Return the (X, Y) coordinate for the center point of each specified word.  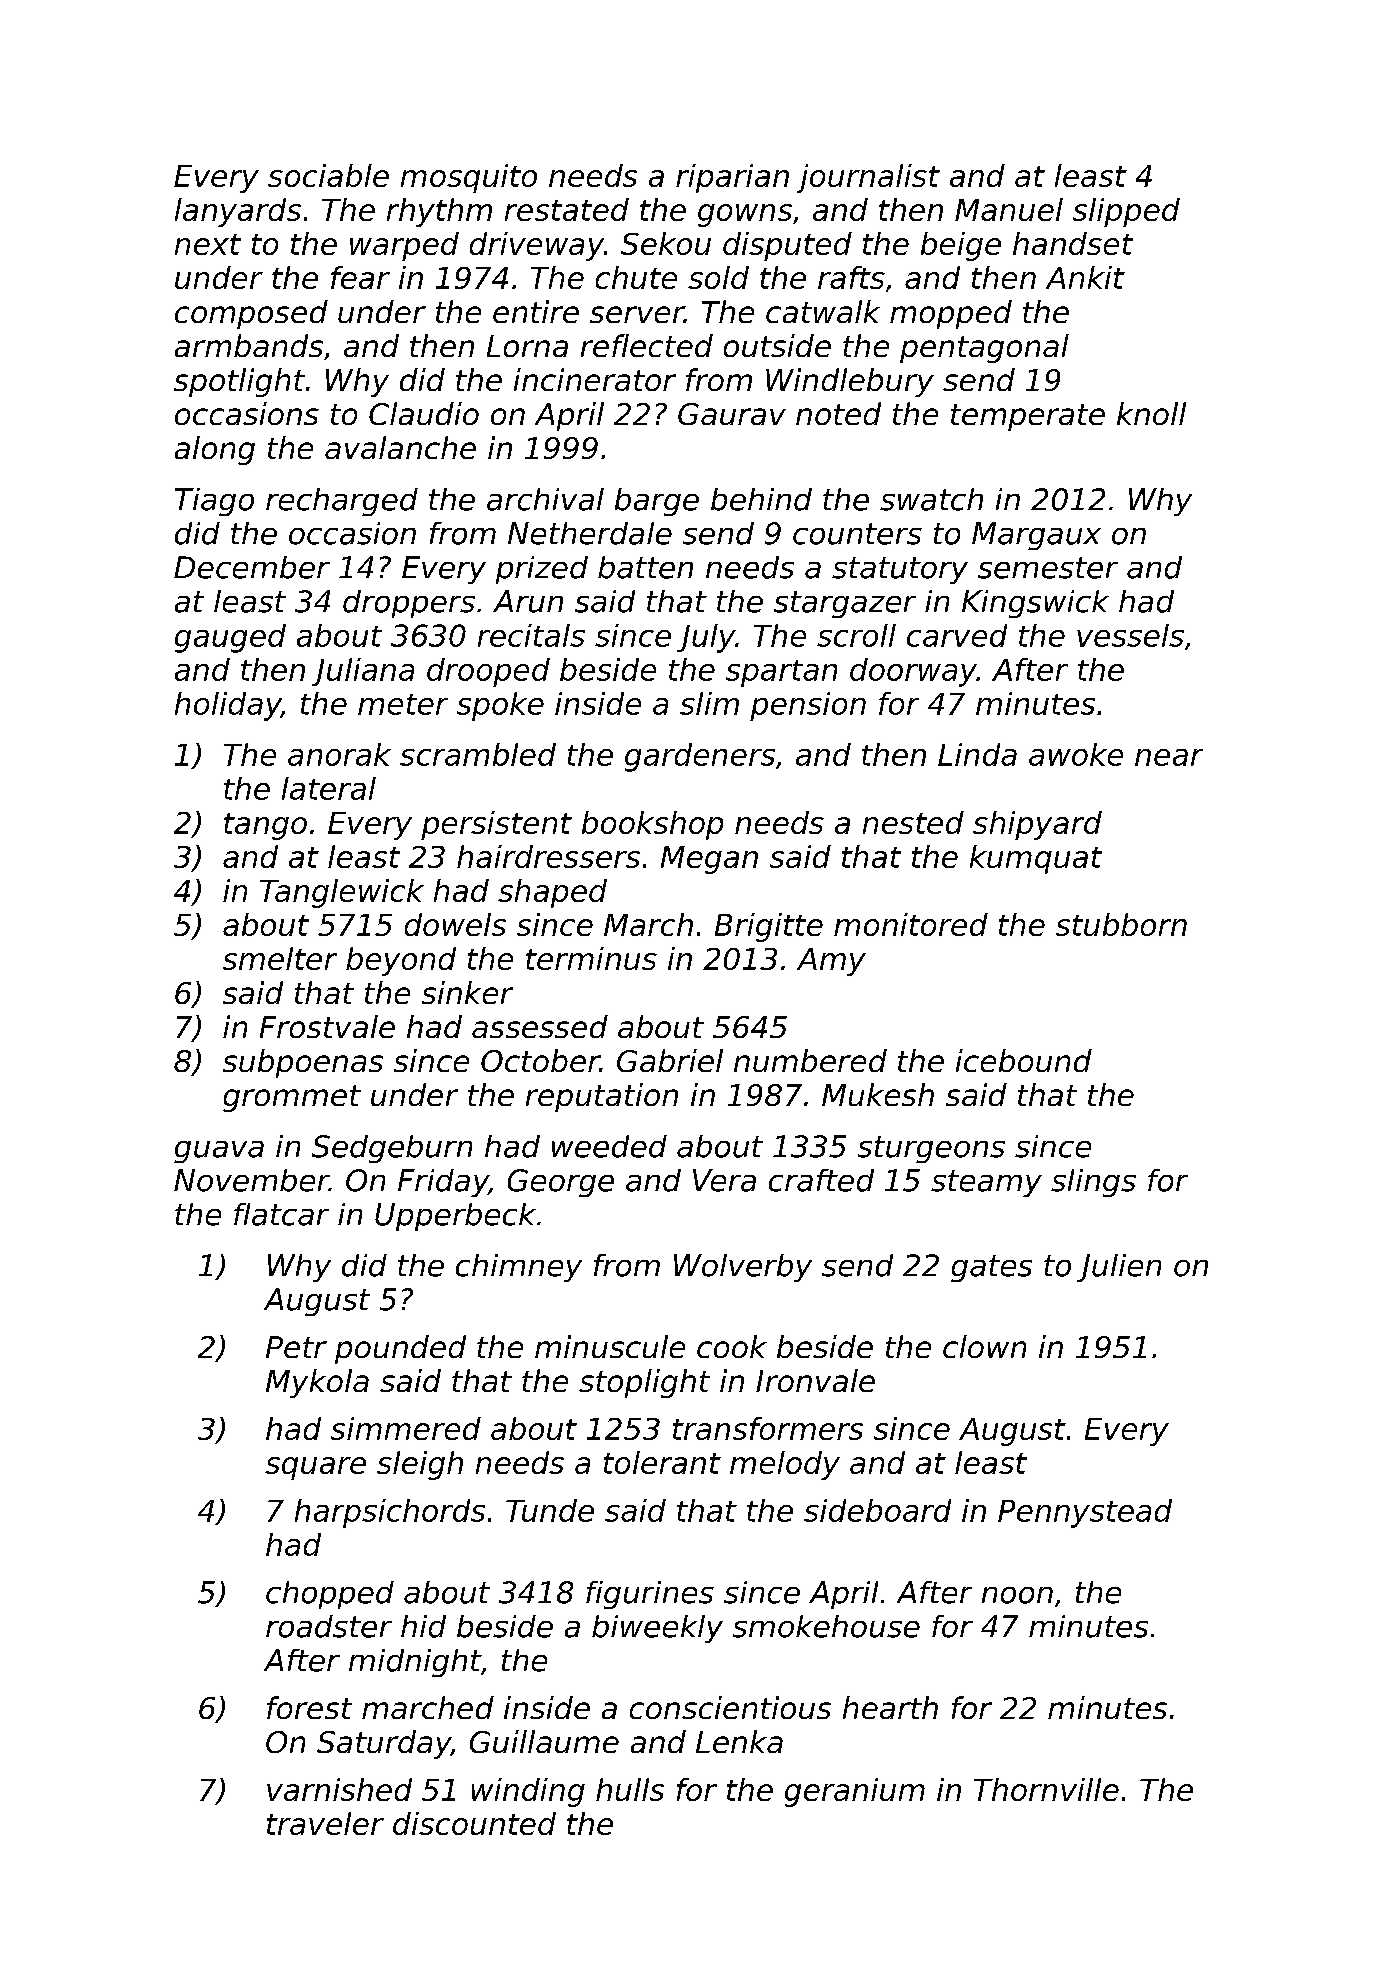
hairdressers (548, 856)
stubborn (1121, 924)
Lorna (527, 346)
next (208, 244)
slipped (1126, 212)
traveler (325, 1823)
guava (219, 1152)
